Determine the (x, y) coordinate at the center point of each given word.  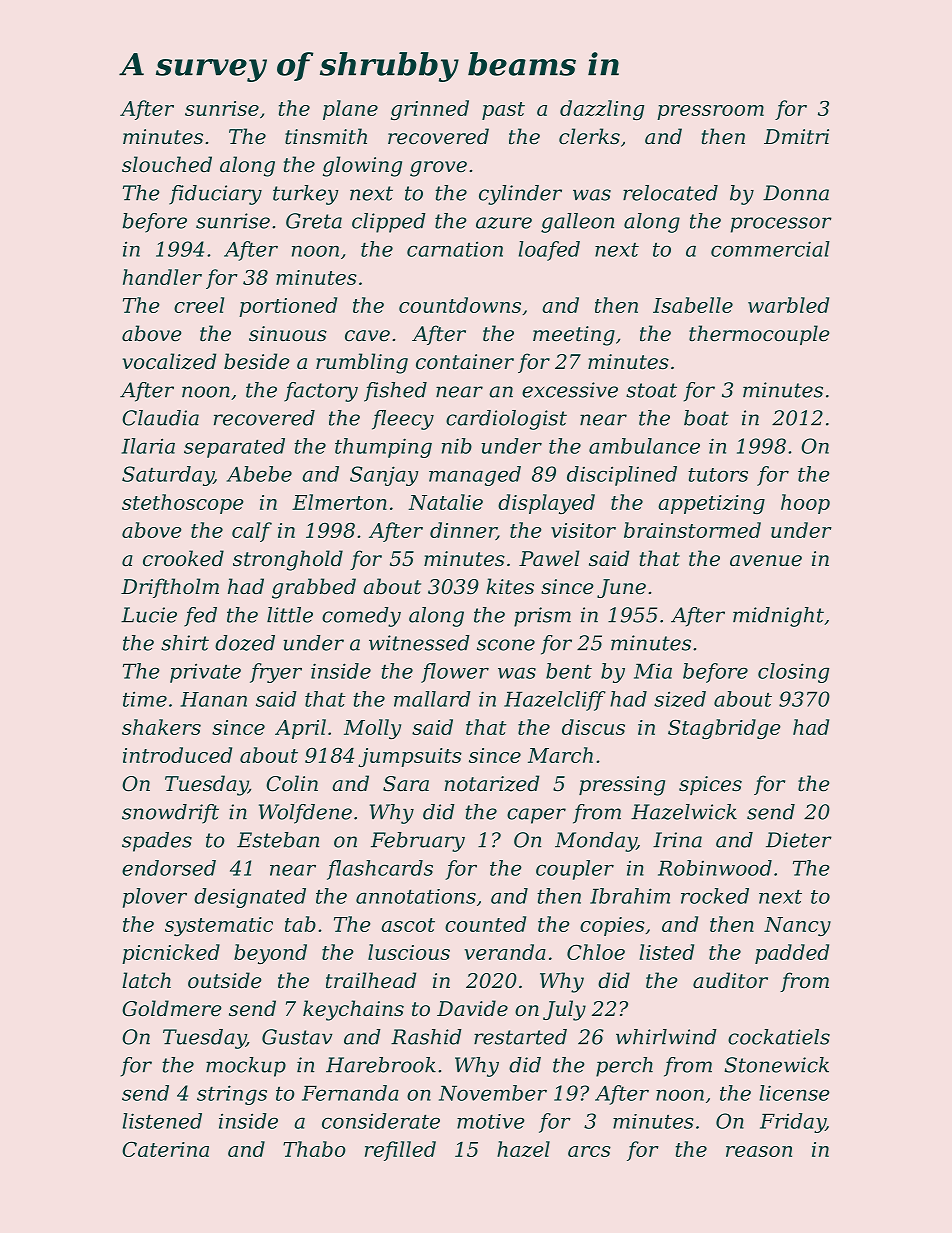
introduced (177, 755)
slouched (167, 164)
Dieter (799, 840)
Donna (796, 193)
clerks (589, 136)
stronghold (288, 560)
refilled (400, 1151)
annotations (416, 896)
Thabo (314, 1149)
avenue (766, 561)
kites (510, 586)
